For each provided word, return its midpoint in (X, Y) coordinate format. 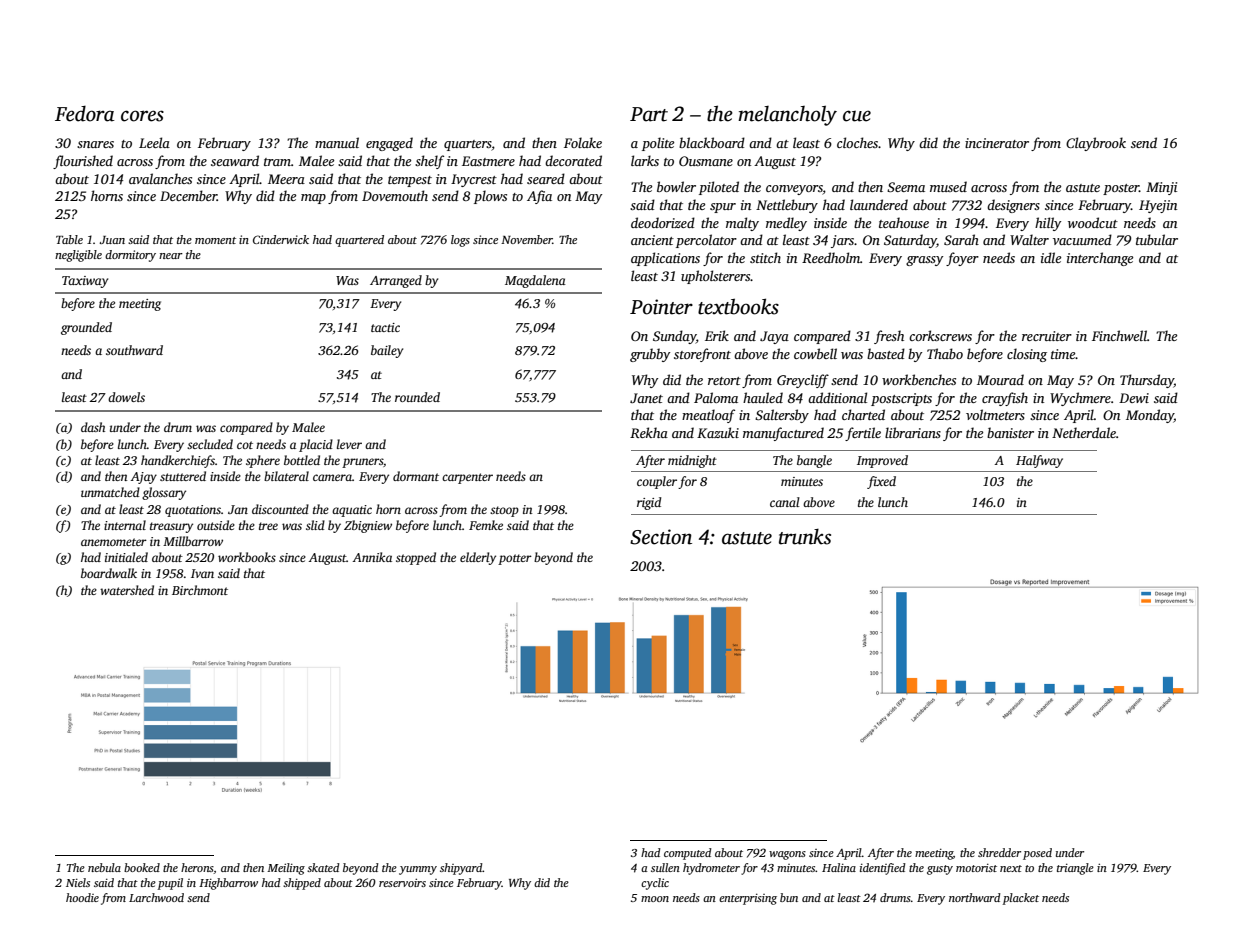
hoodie (82, 897)
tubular (1157, 239)
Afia (539, 197)
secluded (210, 444)
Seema (906, 187)
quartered (359, 241)
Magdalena (535, 281)
